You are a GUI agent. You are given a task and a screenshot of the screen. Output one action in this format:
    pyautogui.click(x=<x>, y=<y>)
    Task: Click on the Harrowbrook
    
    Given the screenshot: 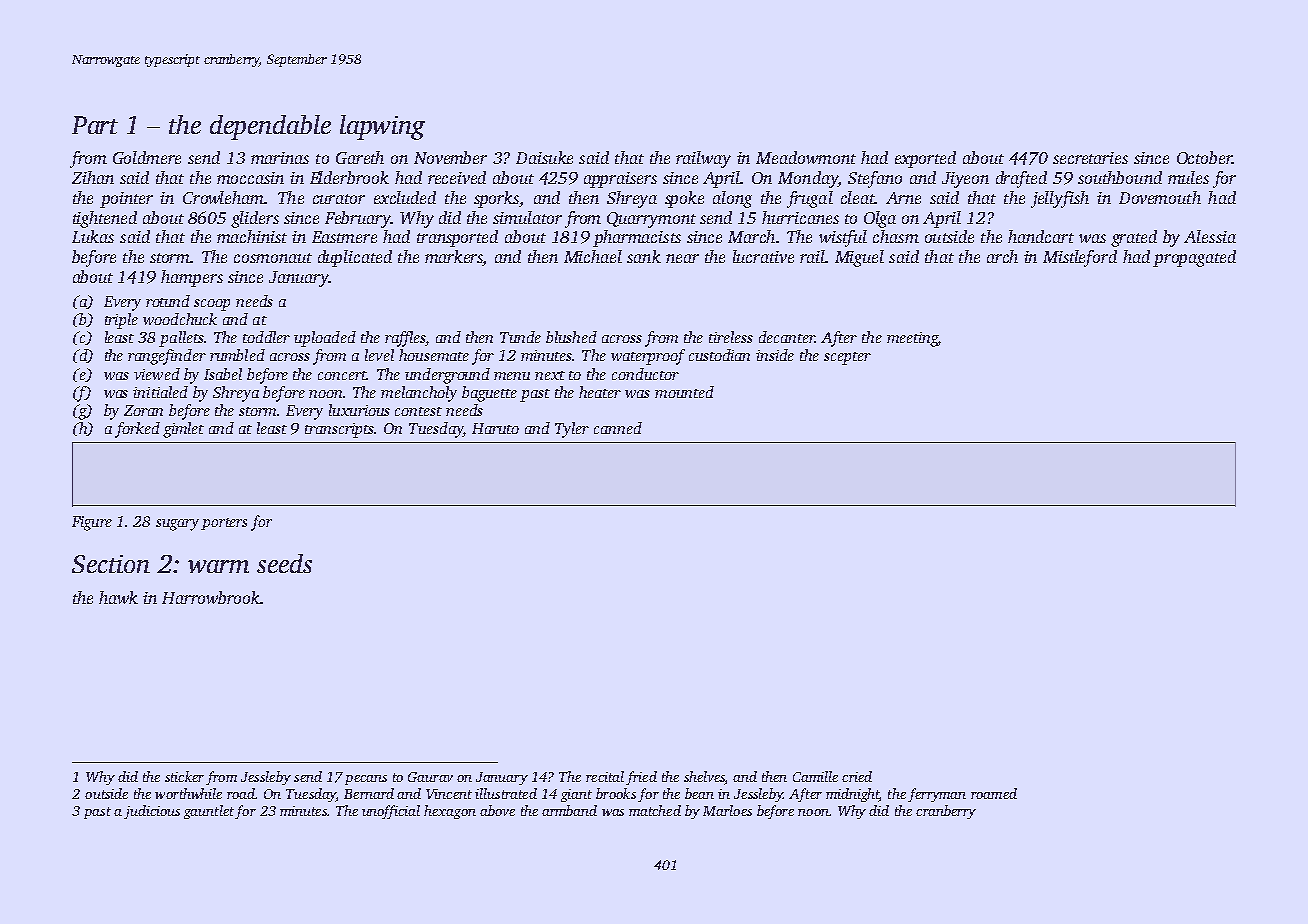 What is the action you would take?
    pyautogui.click(x=211, y=597)
